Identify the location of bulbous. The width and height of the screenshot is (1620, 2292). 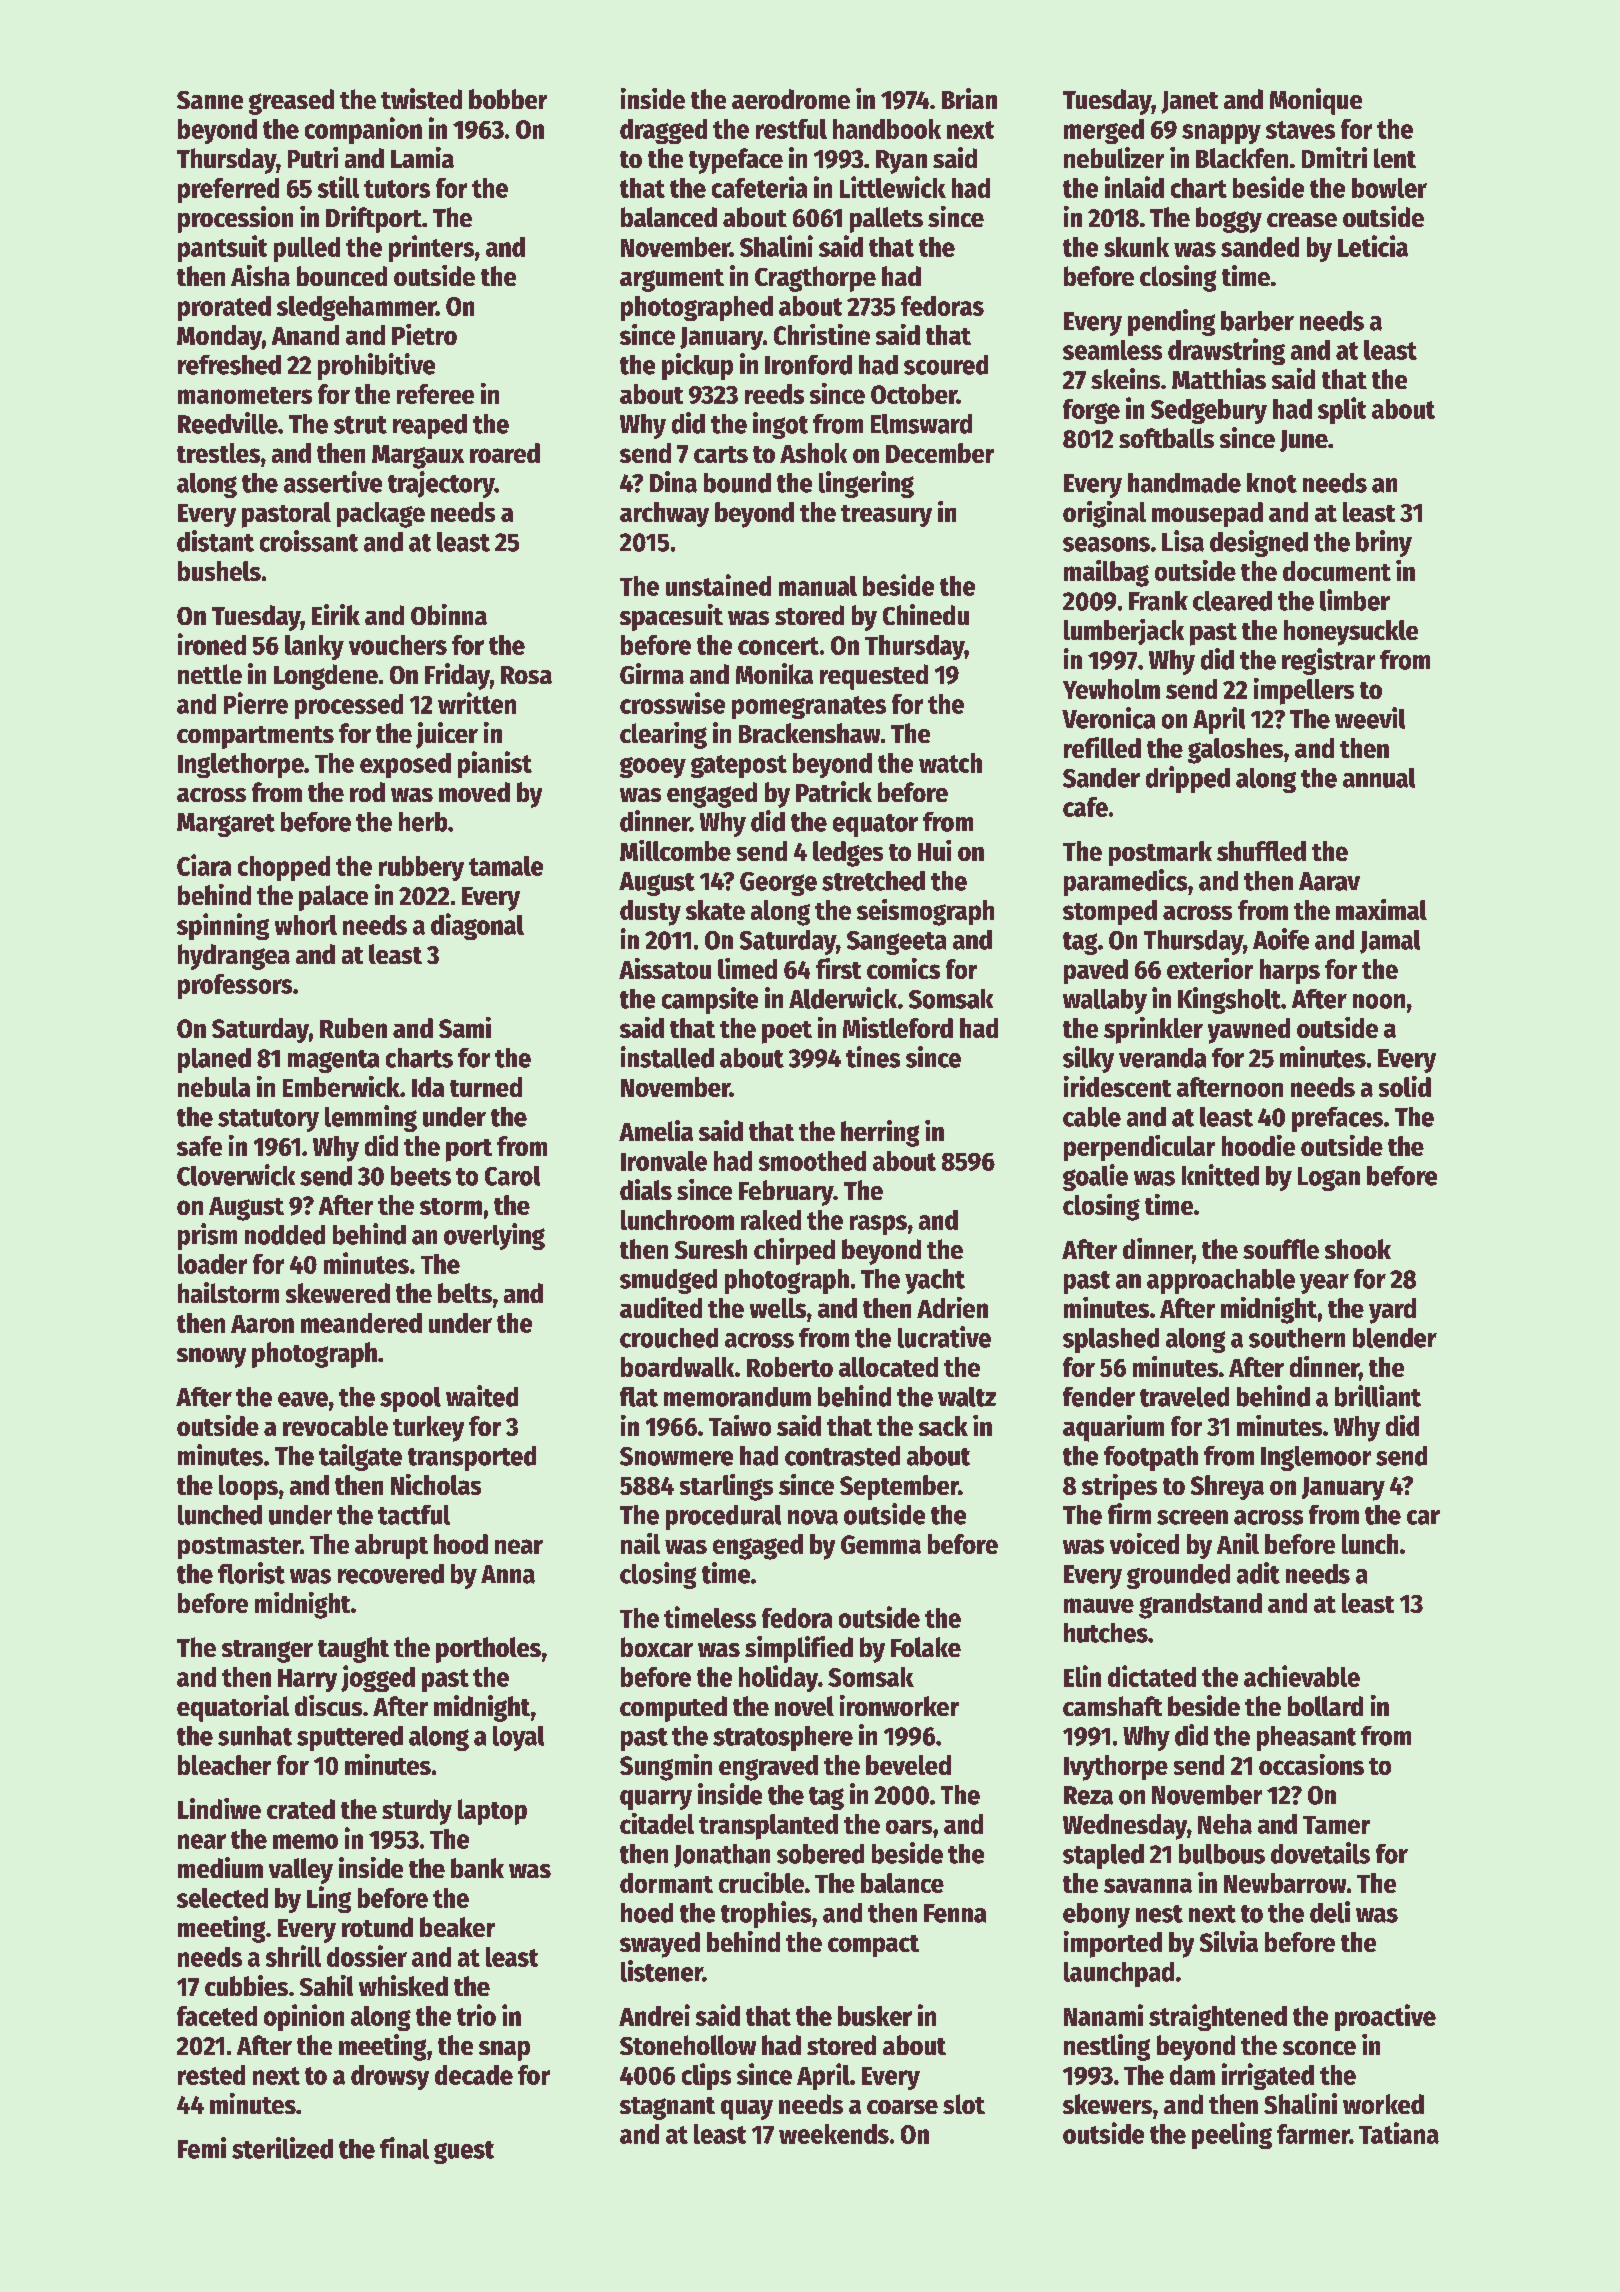
(1222, 1854).
